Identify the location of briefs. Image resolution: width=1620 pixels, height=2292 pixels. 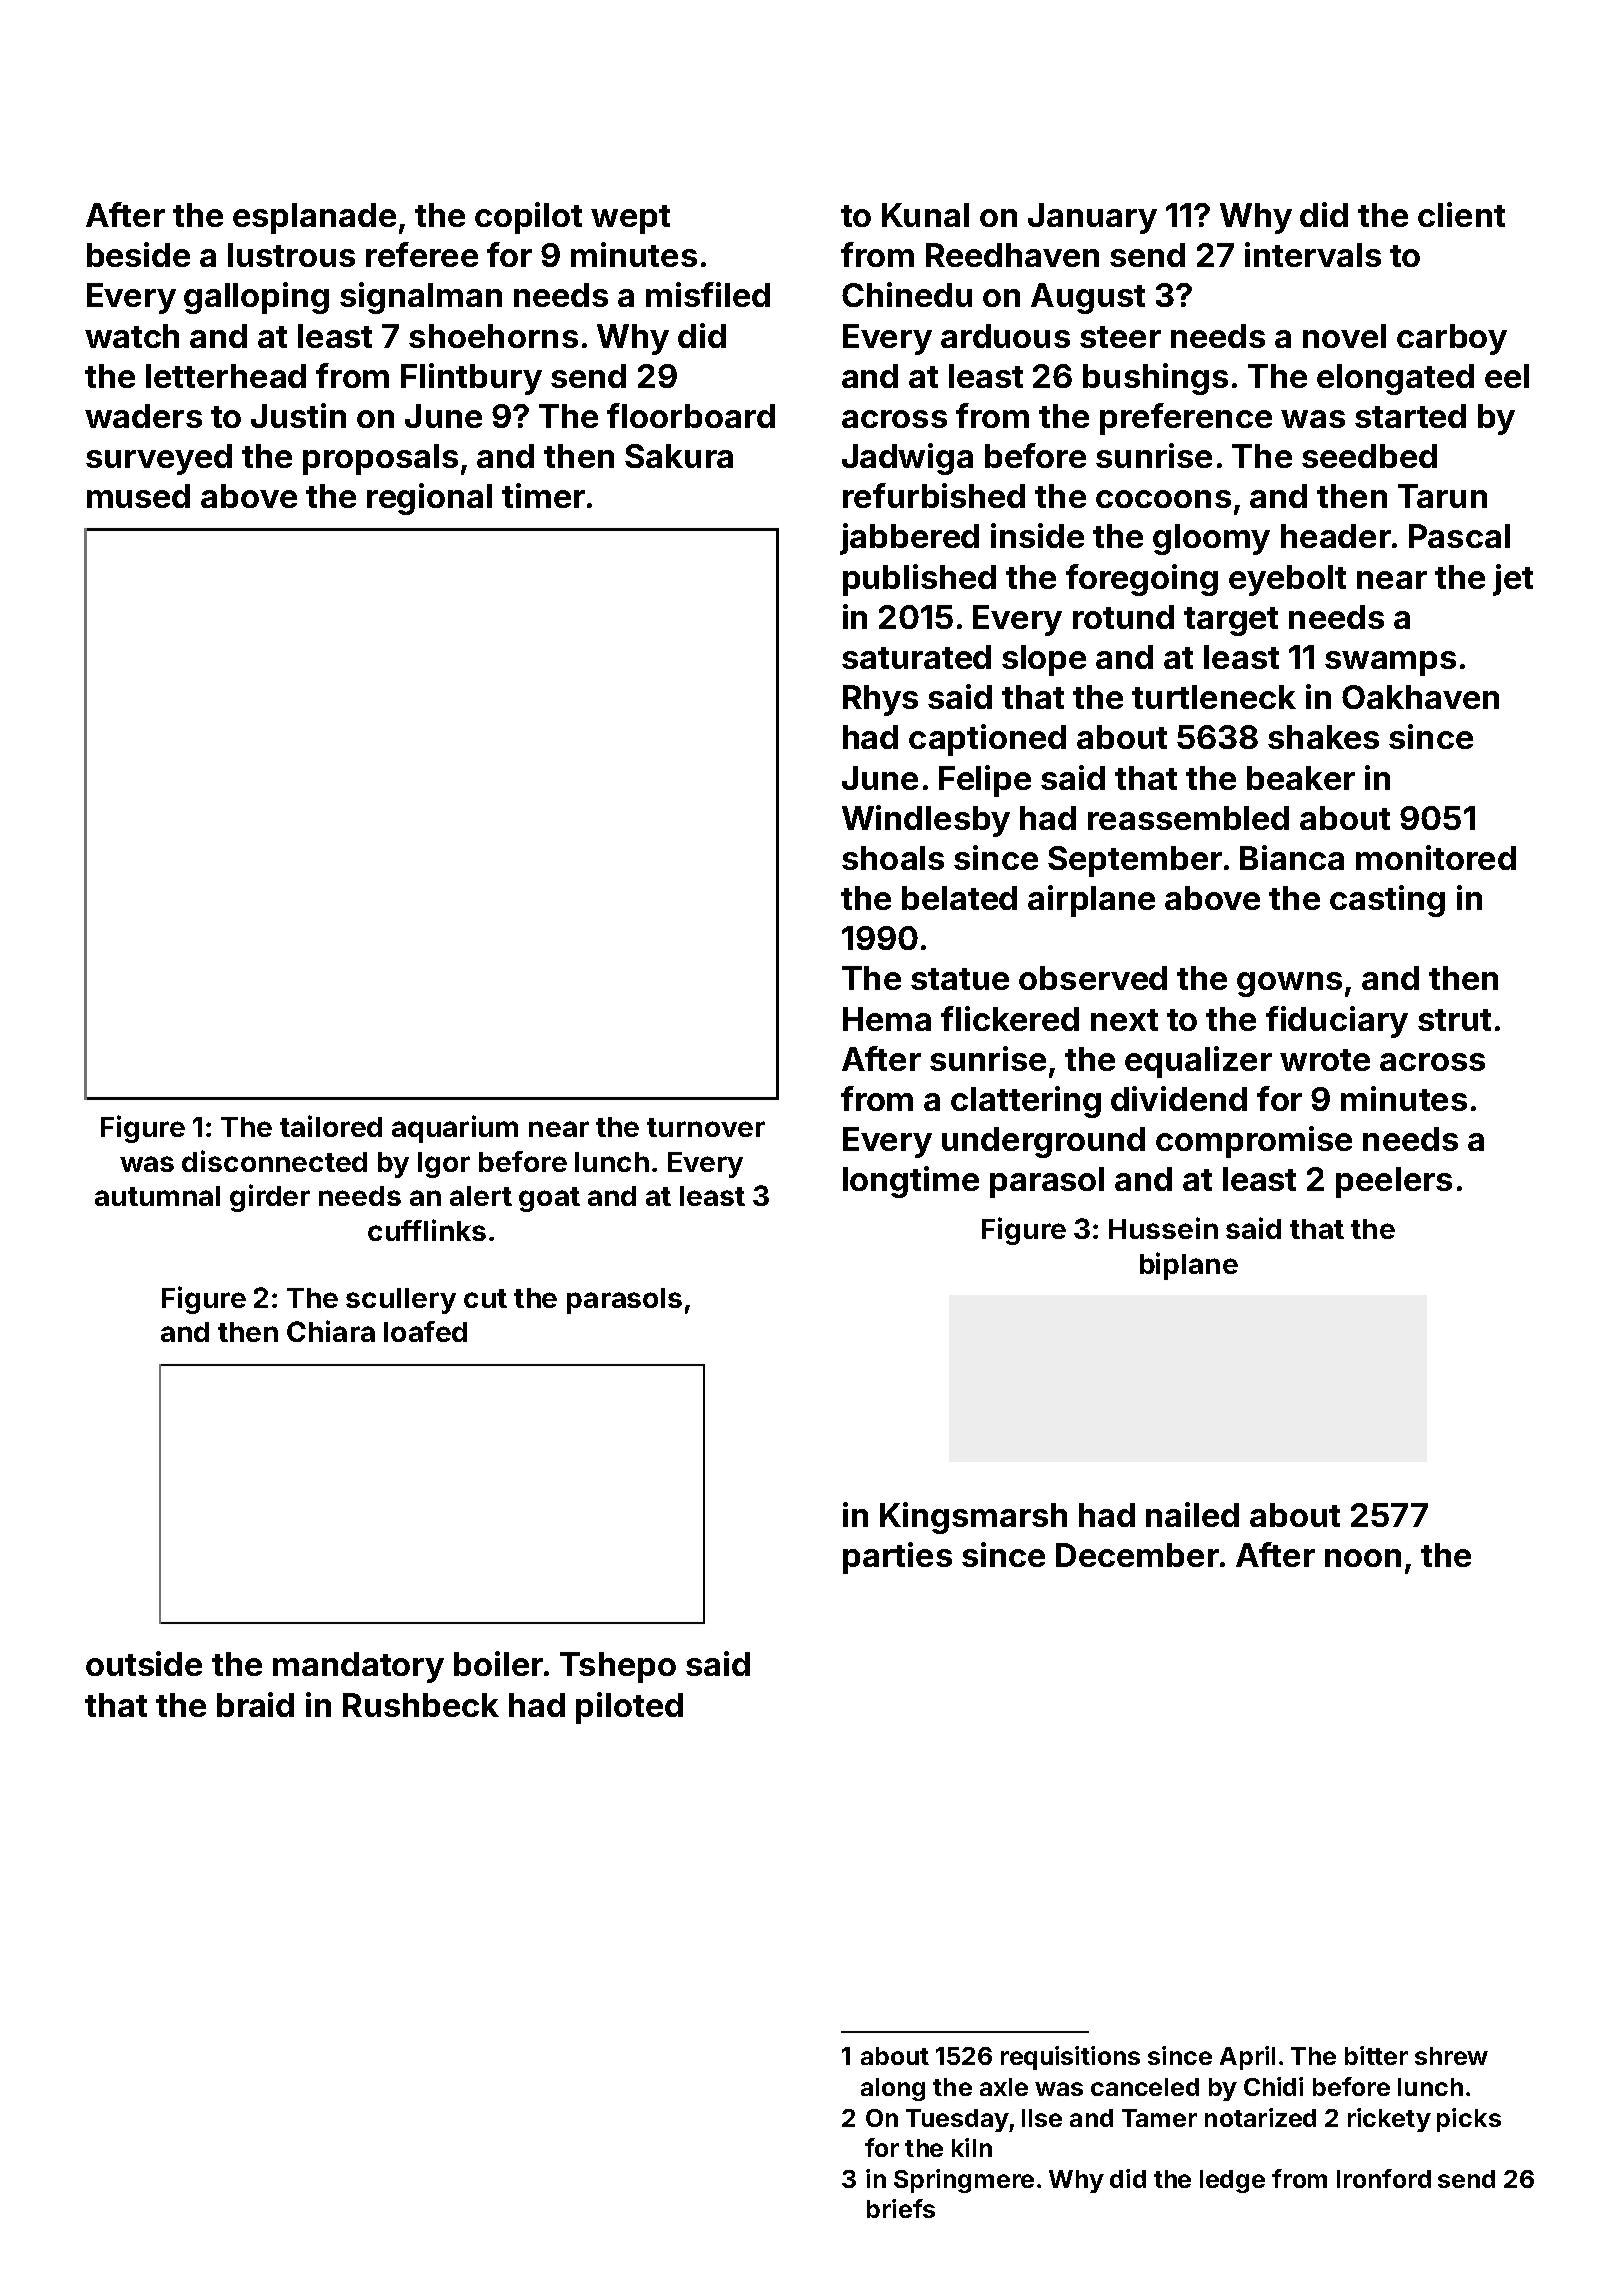
(901, 2208).
